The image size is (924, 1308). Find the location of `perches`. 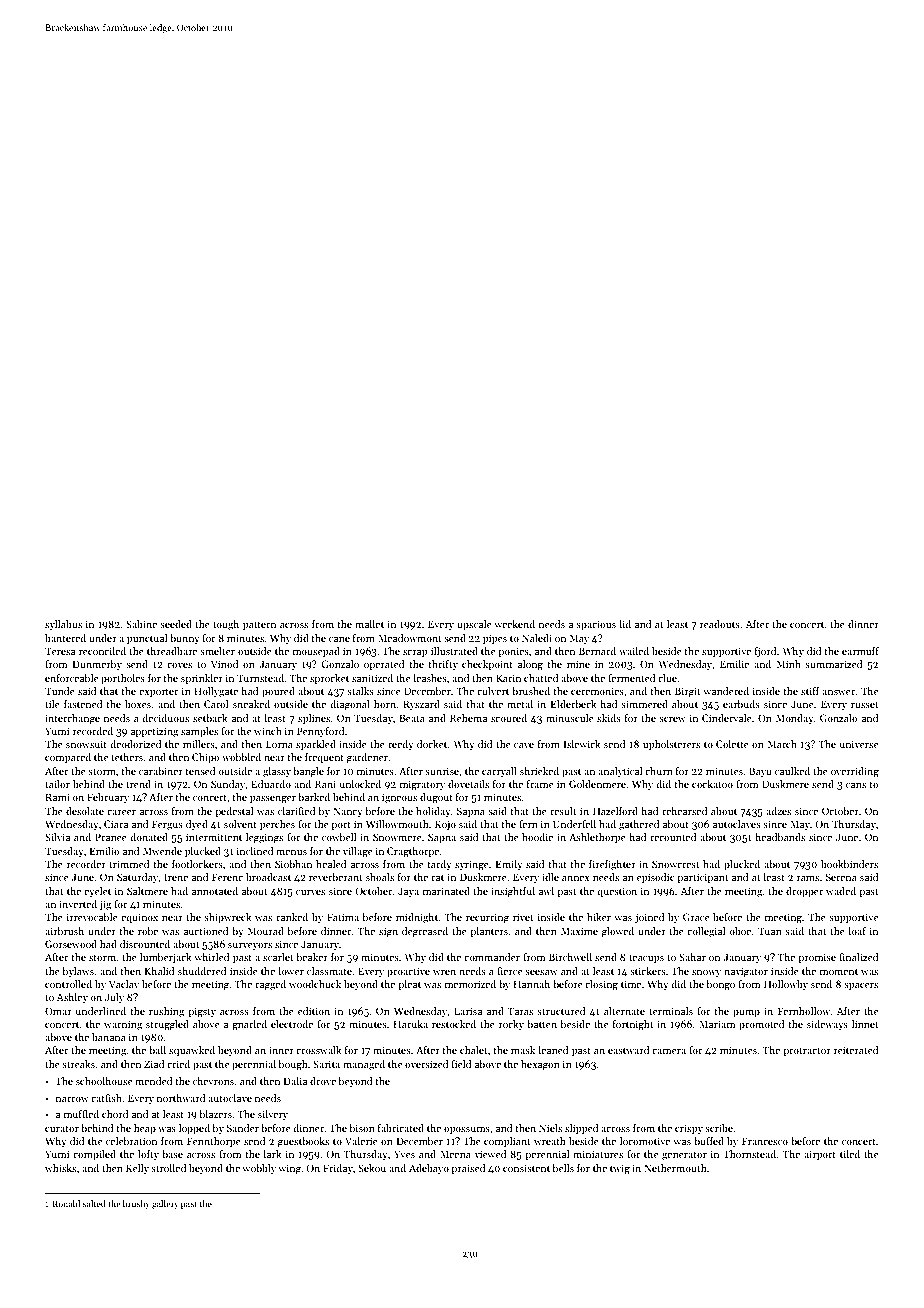

perches is located at coordinates (277, 825).
